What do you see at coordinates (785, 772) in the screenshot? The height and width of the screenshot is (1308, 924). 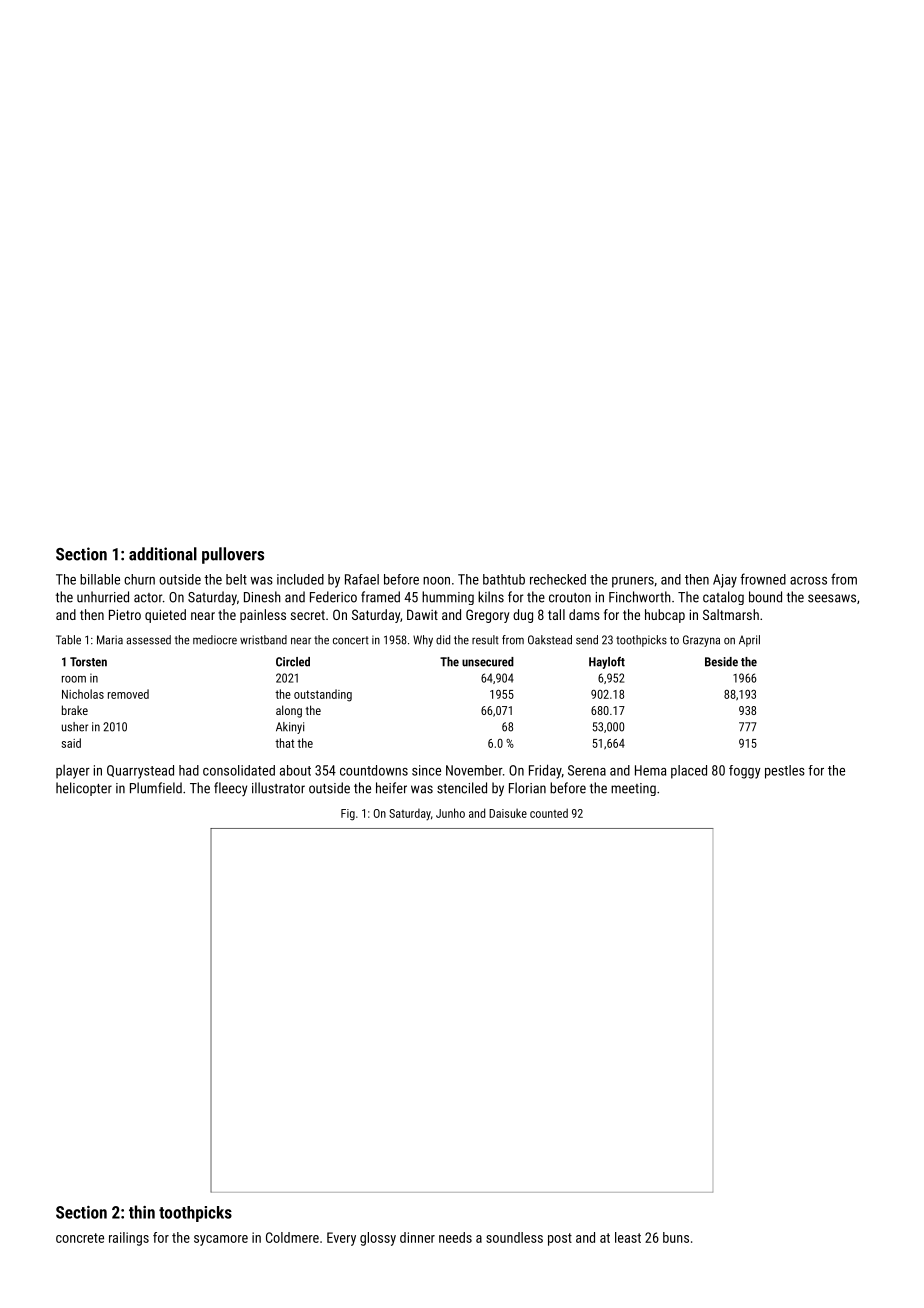 I see `pestles` at bounding box center [785, 772].
